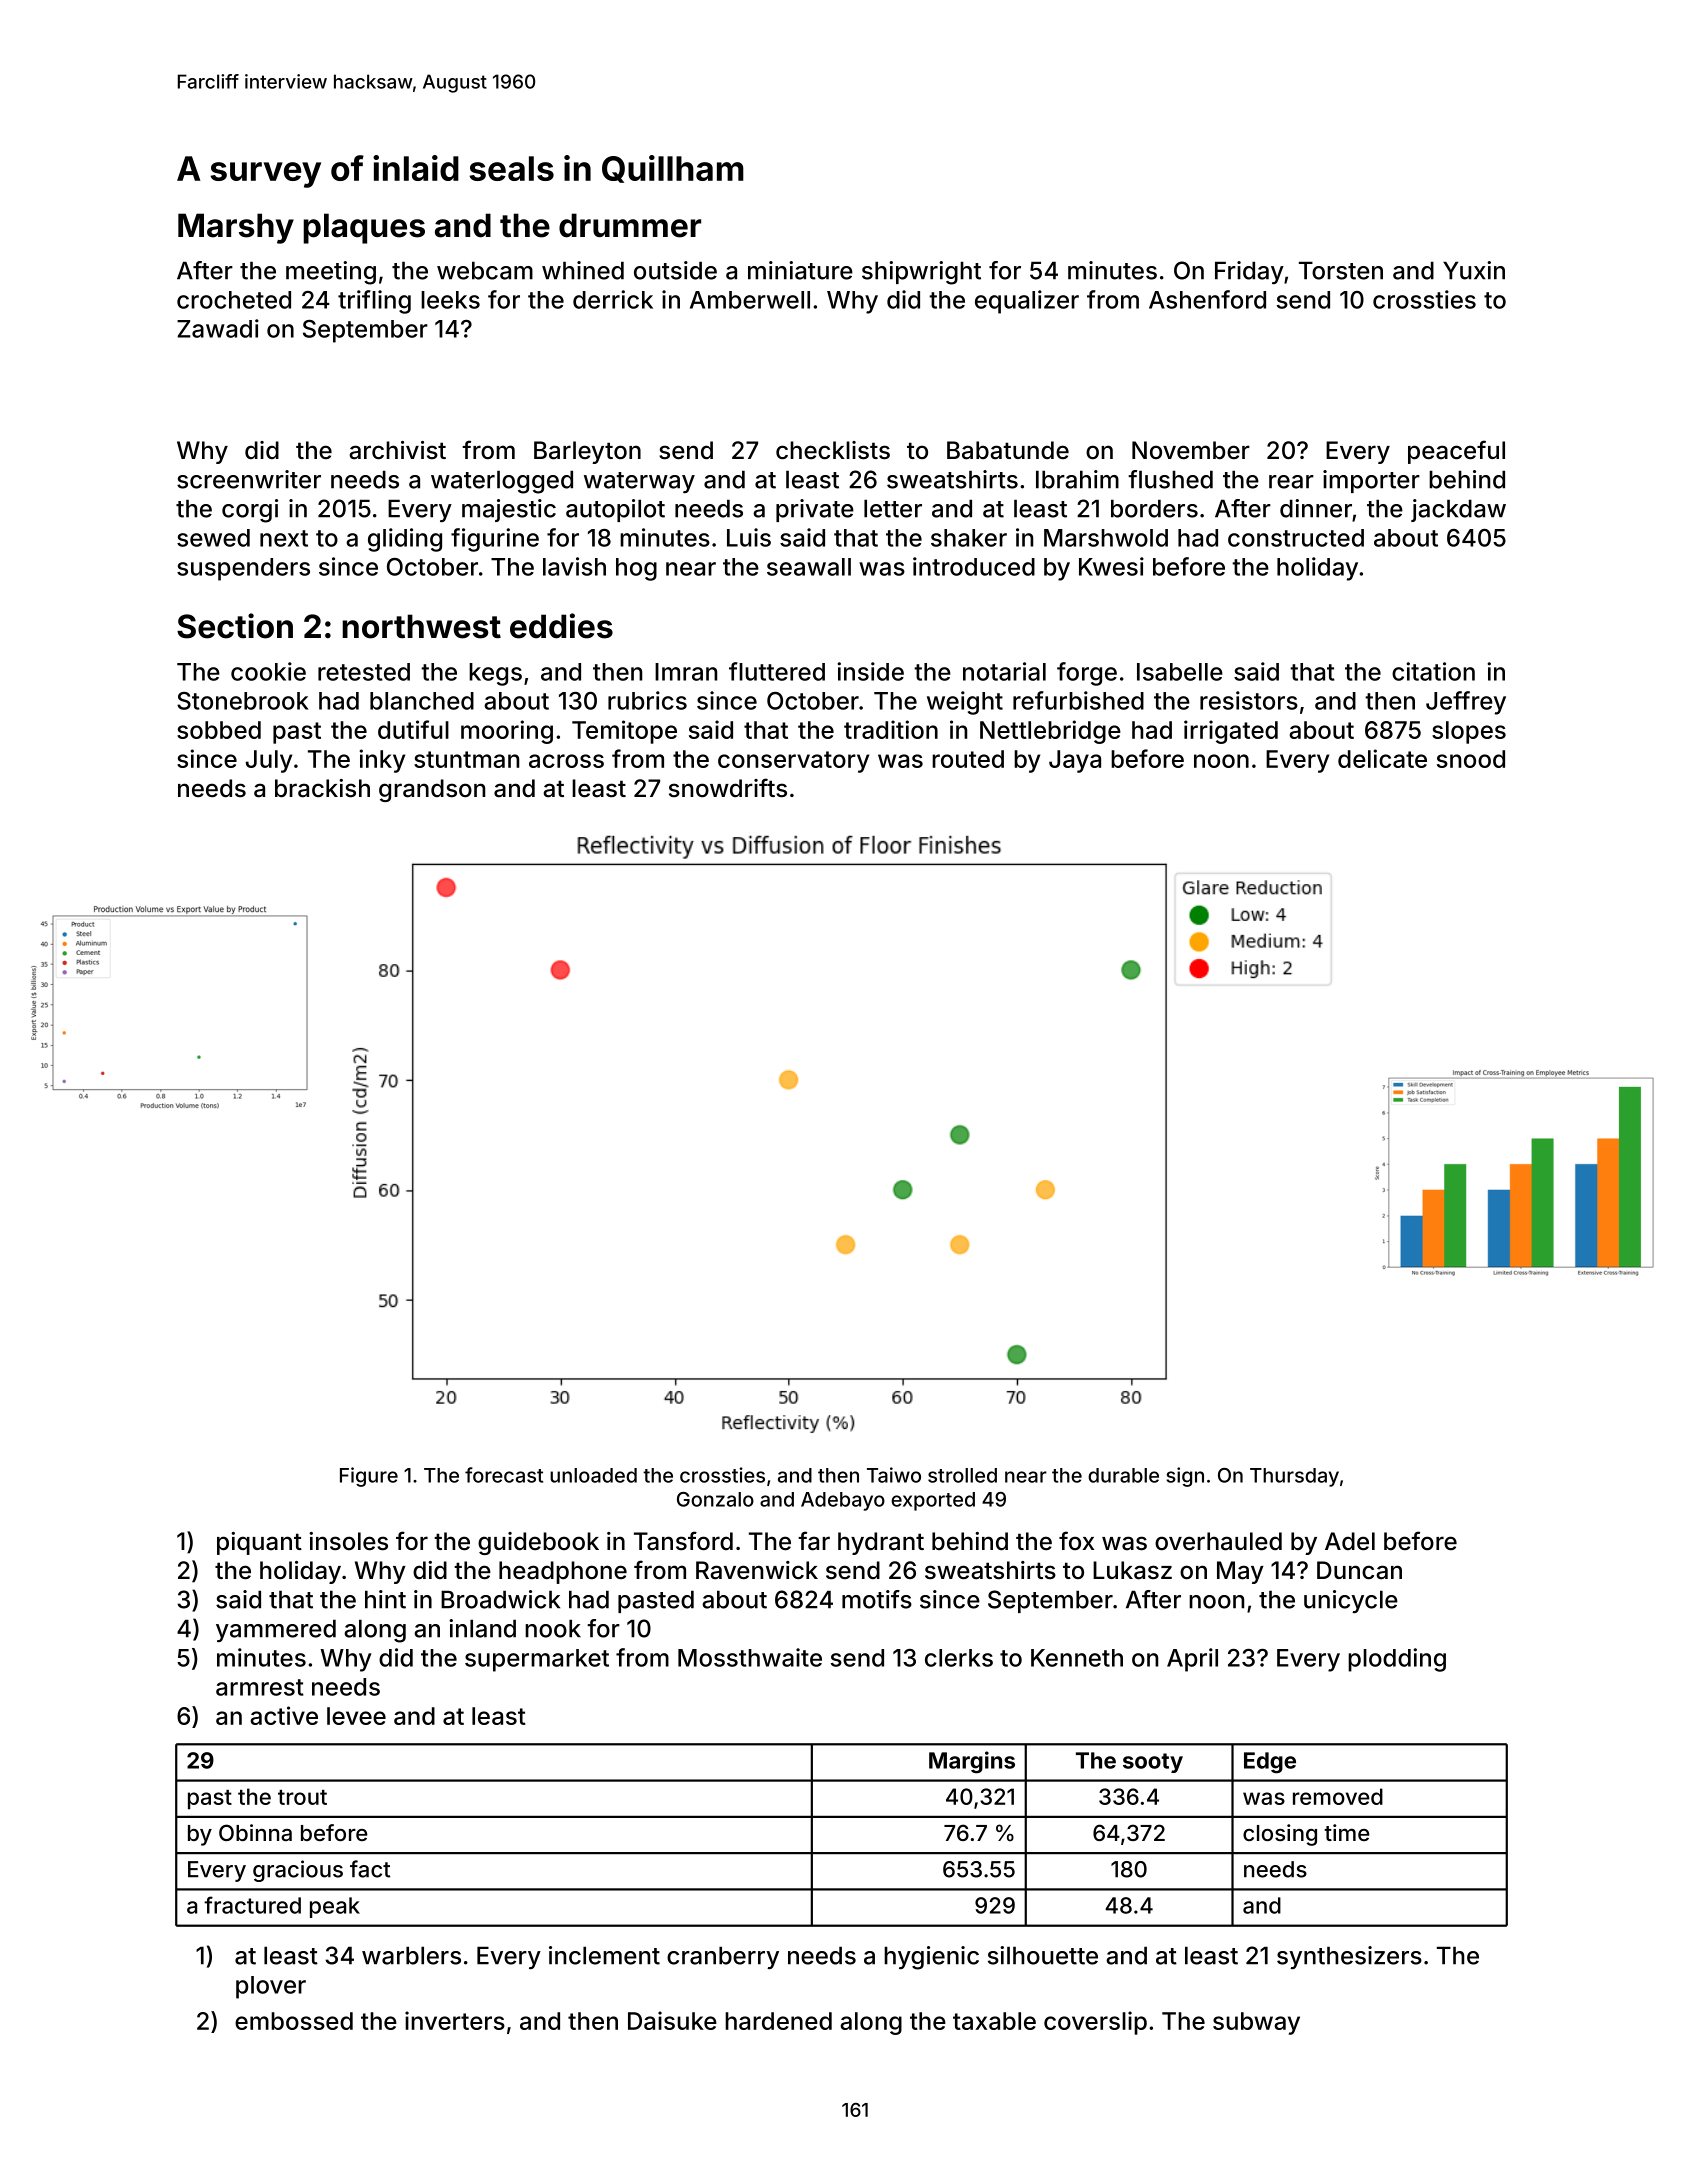 This page has height=2178, width=1683. Describe the element at coordinates (604, 1955) in the page. I see `inclement` at that location.
